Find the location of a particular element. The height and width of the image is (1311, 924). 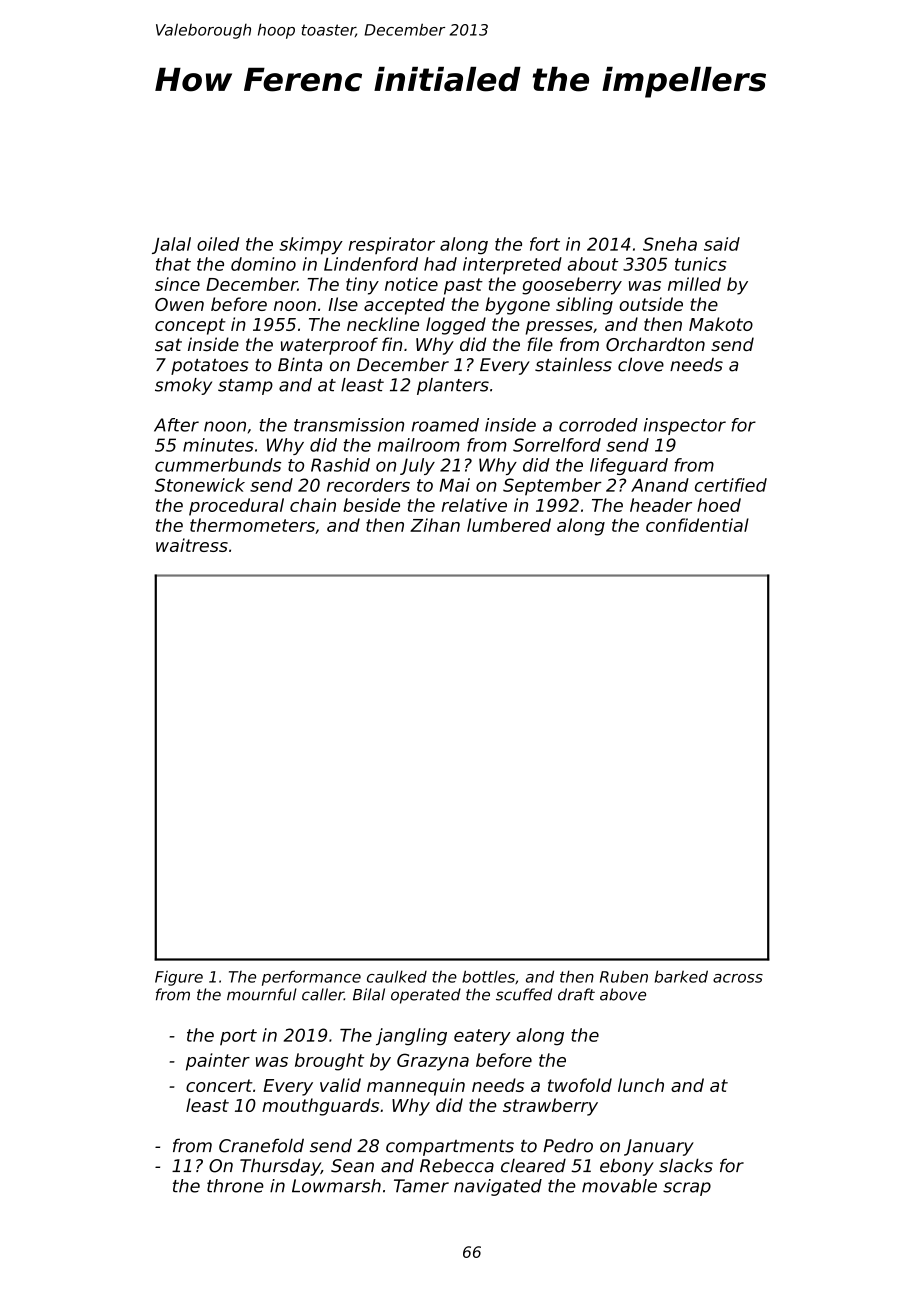

Figure is located at coordinates (179, 978).
